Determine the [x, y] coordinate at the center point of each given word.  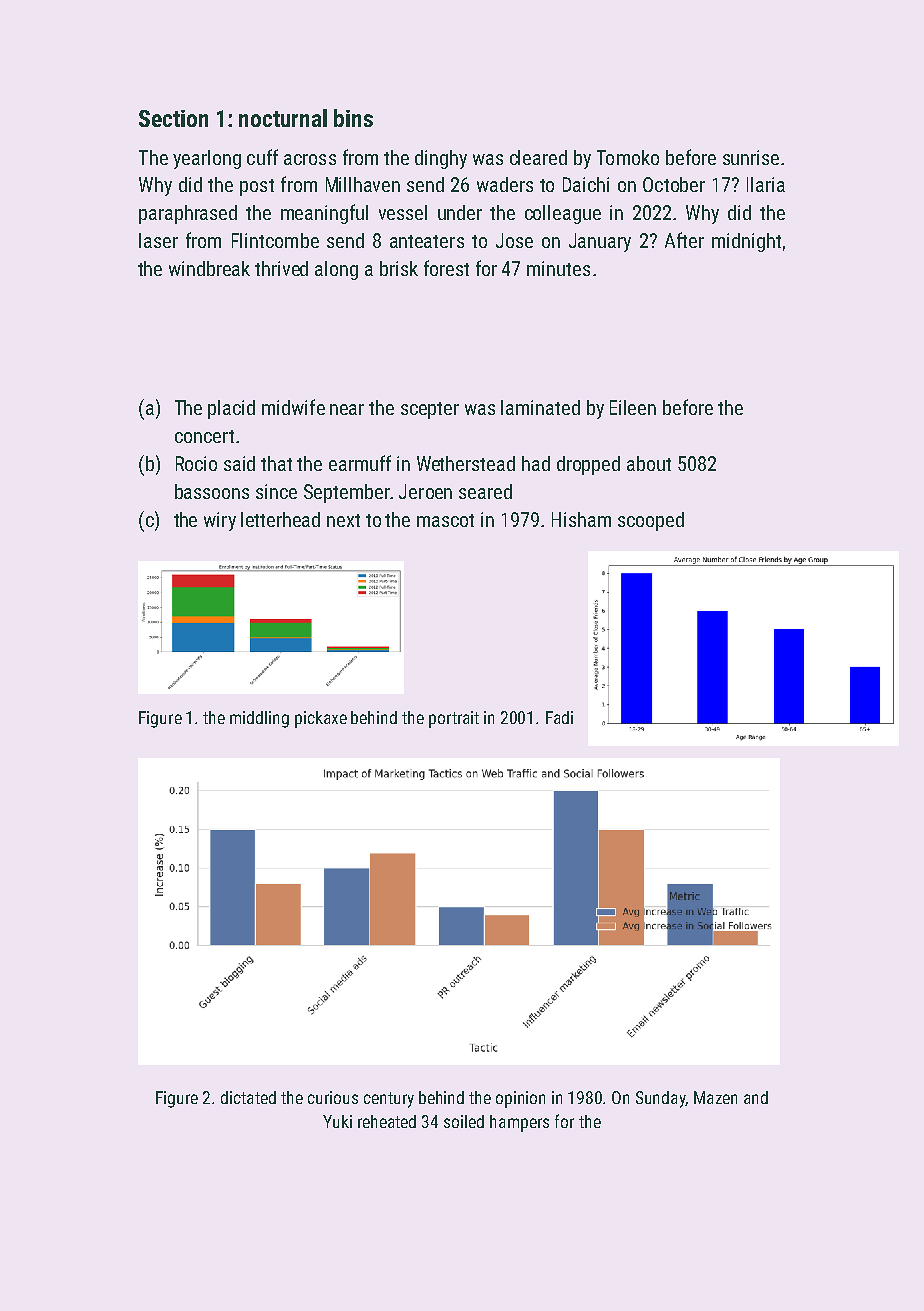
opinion [520, 1099]
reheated [387, 1121]
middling [259, 719]
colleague [563, 214]
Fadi [559, 717]
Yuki [337, 1121]
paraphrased [188, 214]
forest [446, 268]
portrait [454, 719]
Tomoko [628, 157]
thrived [281, 268]
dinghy [441, 159]
